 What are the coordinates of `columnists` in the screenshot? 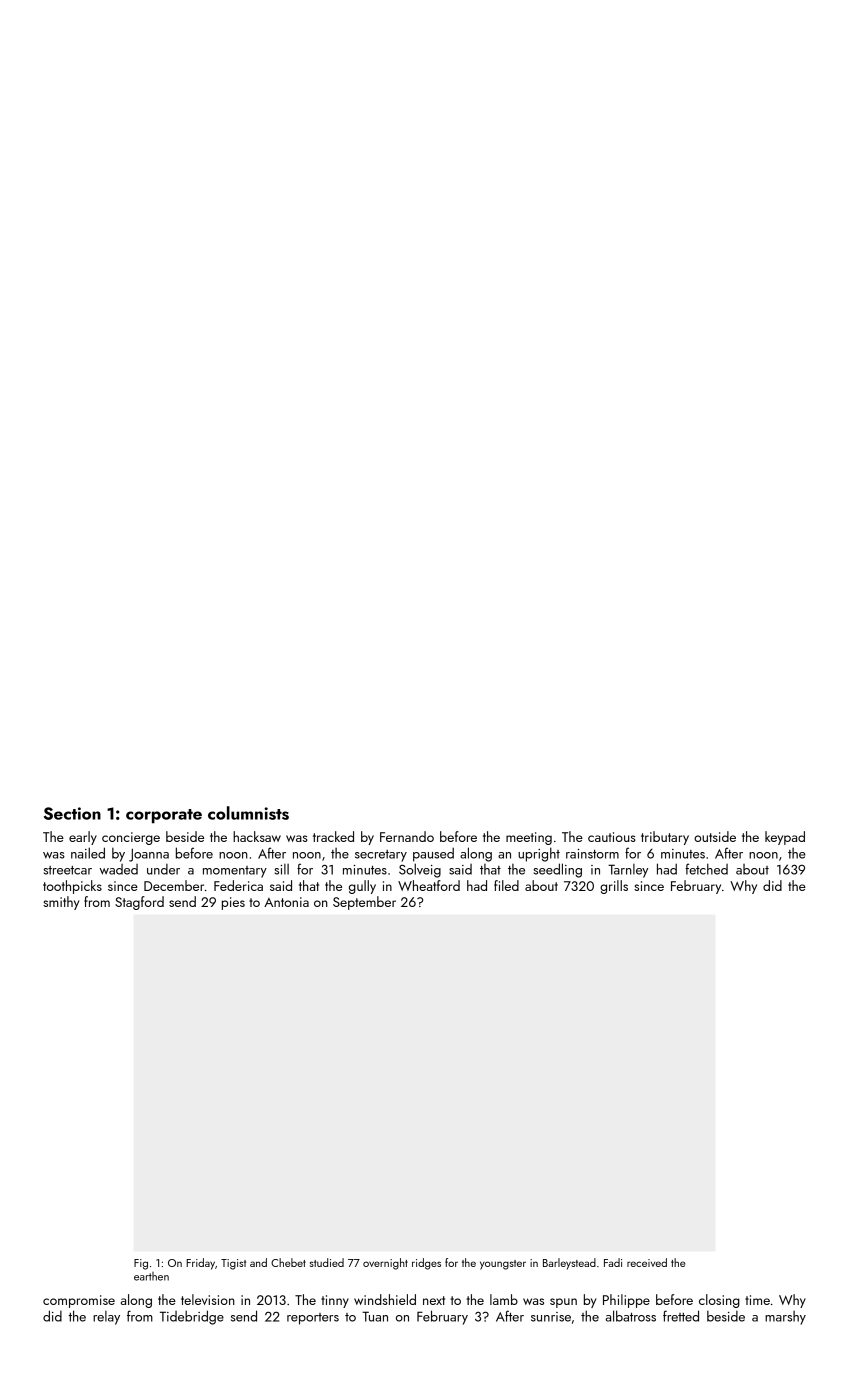 It's located at (248, 813).
